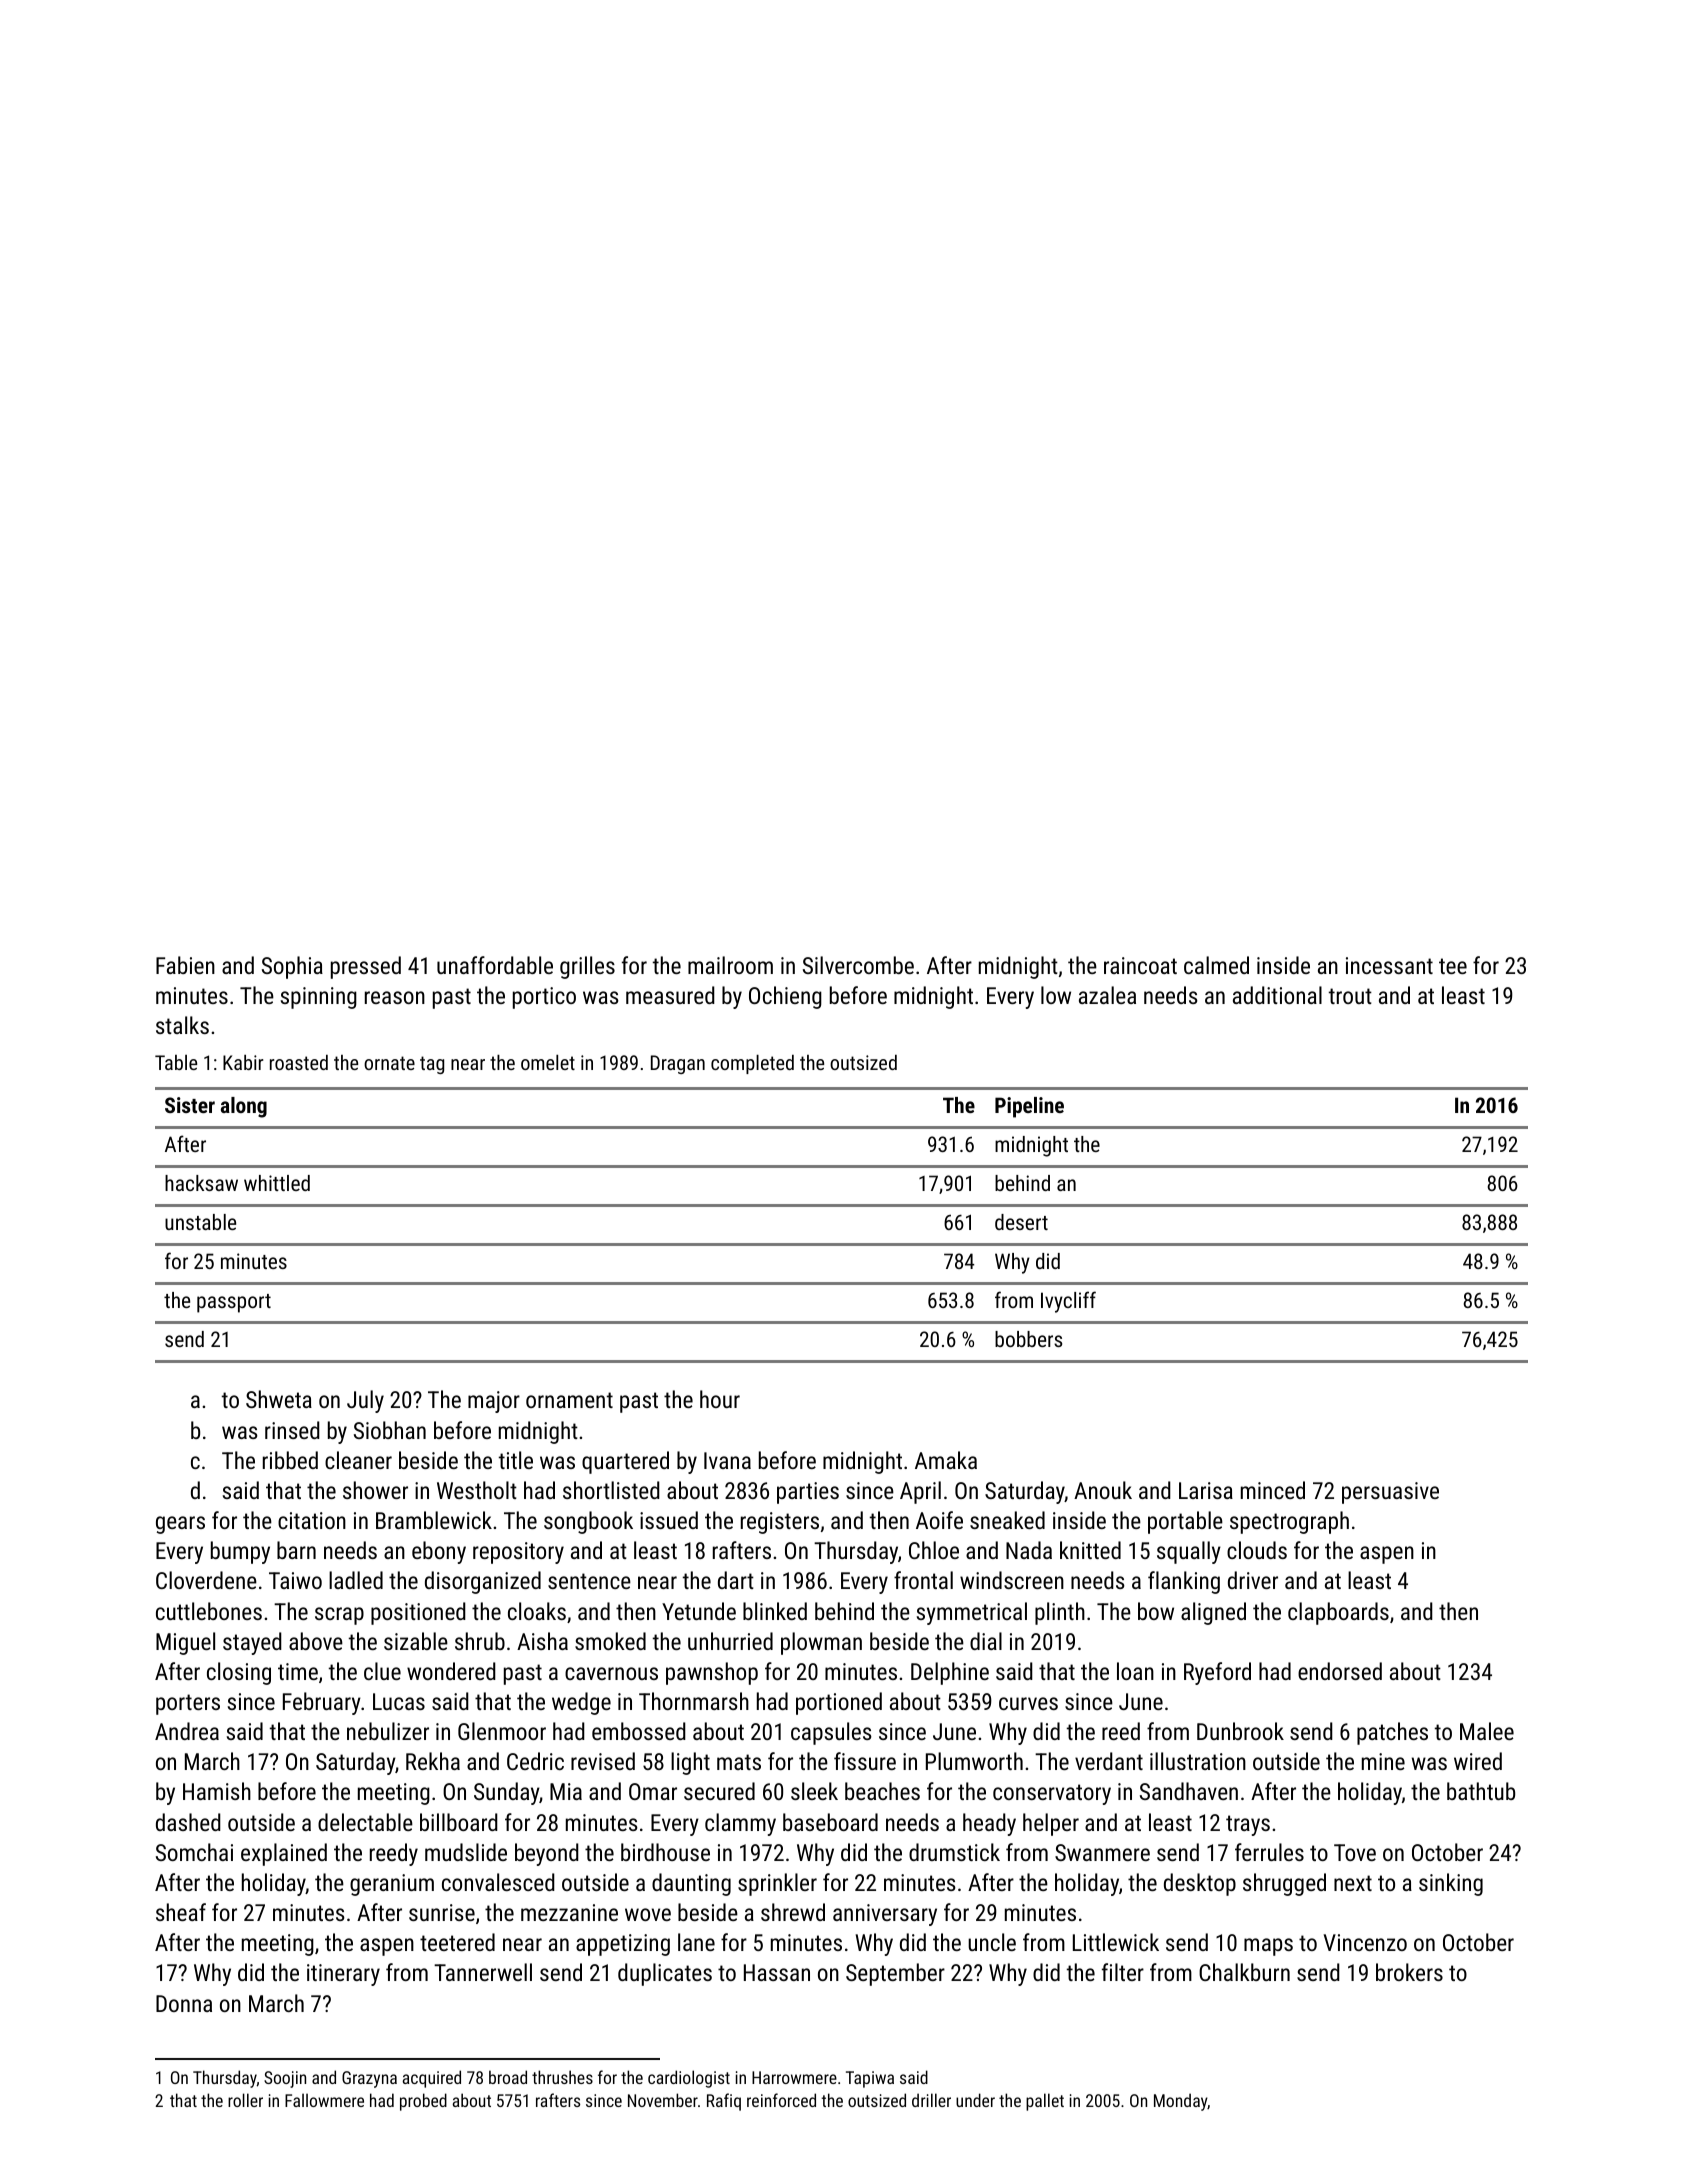  I want to click on Silvercombe, so click(858, 965).
